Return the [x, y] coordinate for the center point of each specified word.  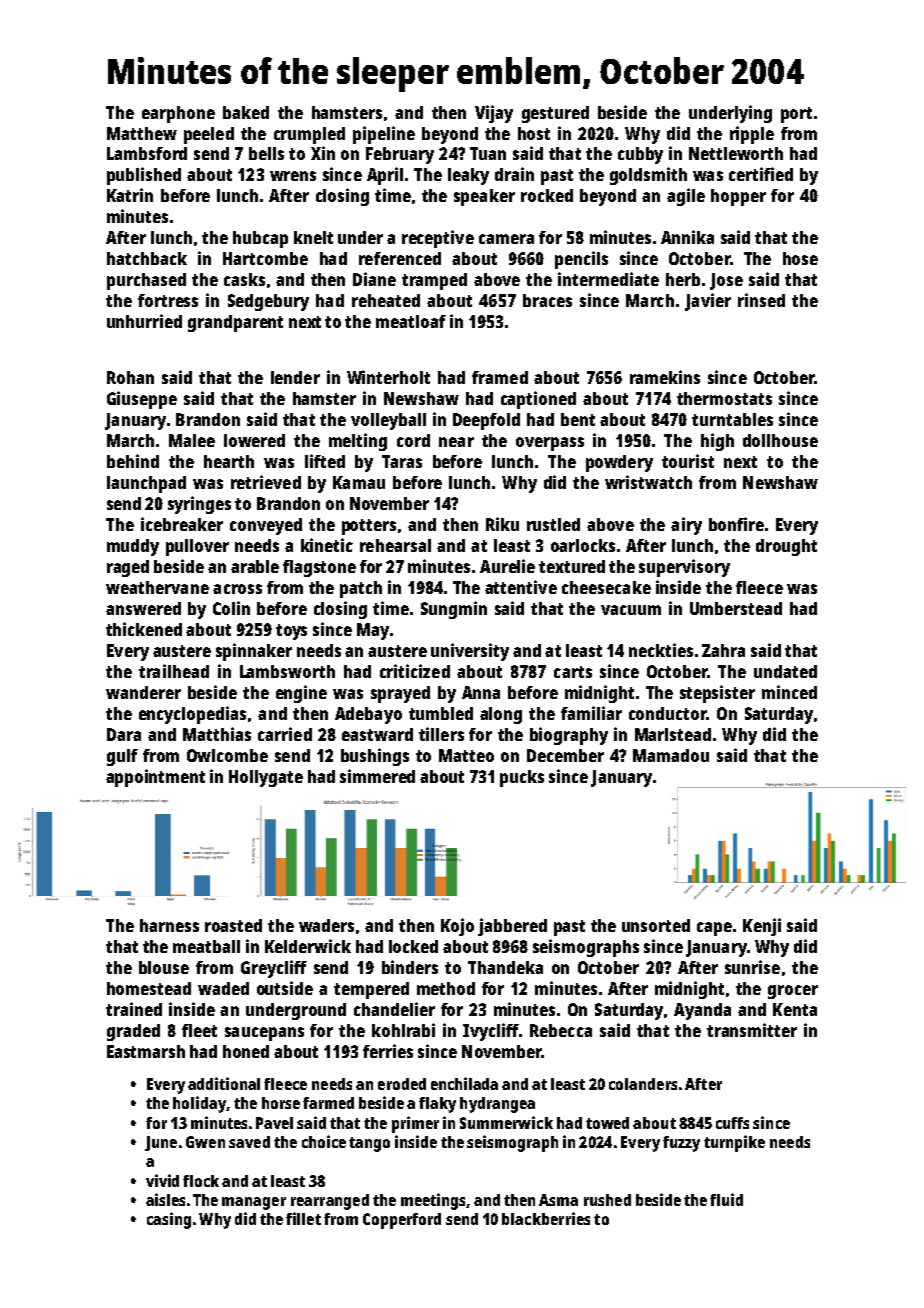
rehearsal [395, 545]
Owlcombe [227, 755]
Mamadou [671, 755]
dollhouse [780, 440]
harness [169, 925]
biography [569, 736]
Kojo [457, 927]
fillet [303, 1218]
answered [143, 608]
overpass [550, 444]
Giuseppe [142, 400]
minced [789, 692]
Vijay [494, 114]
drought [786, 547]
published [144, 176]
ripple [752, 135]
